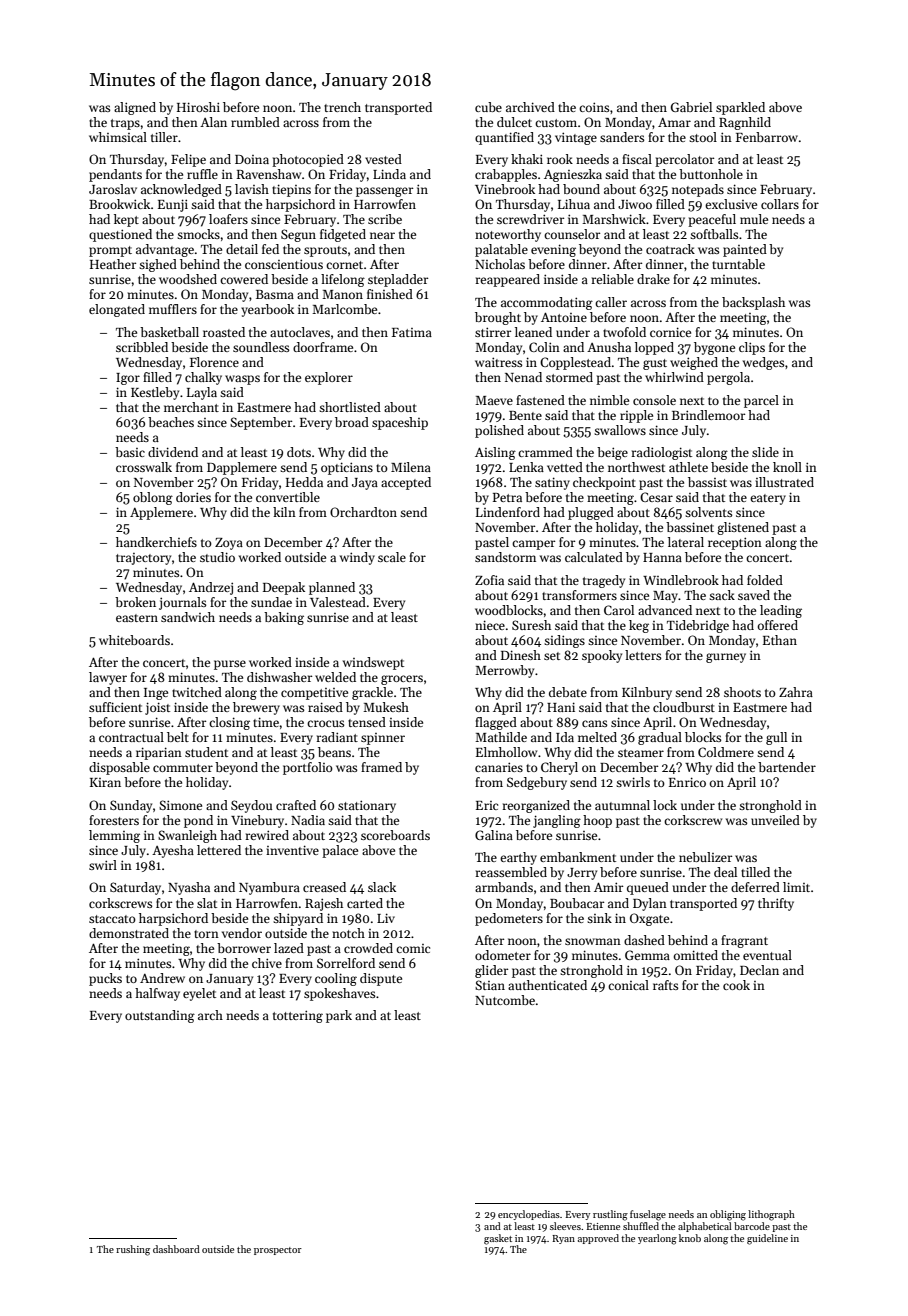  Describe the element at coordinates (594, 107) in the screenshot. I see `coins` at that location.
